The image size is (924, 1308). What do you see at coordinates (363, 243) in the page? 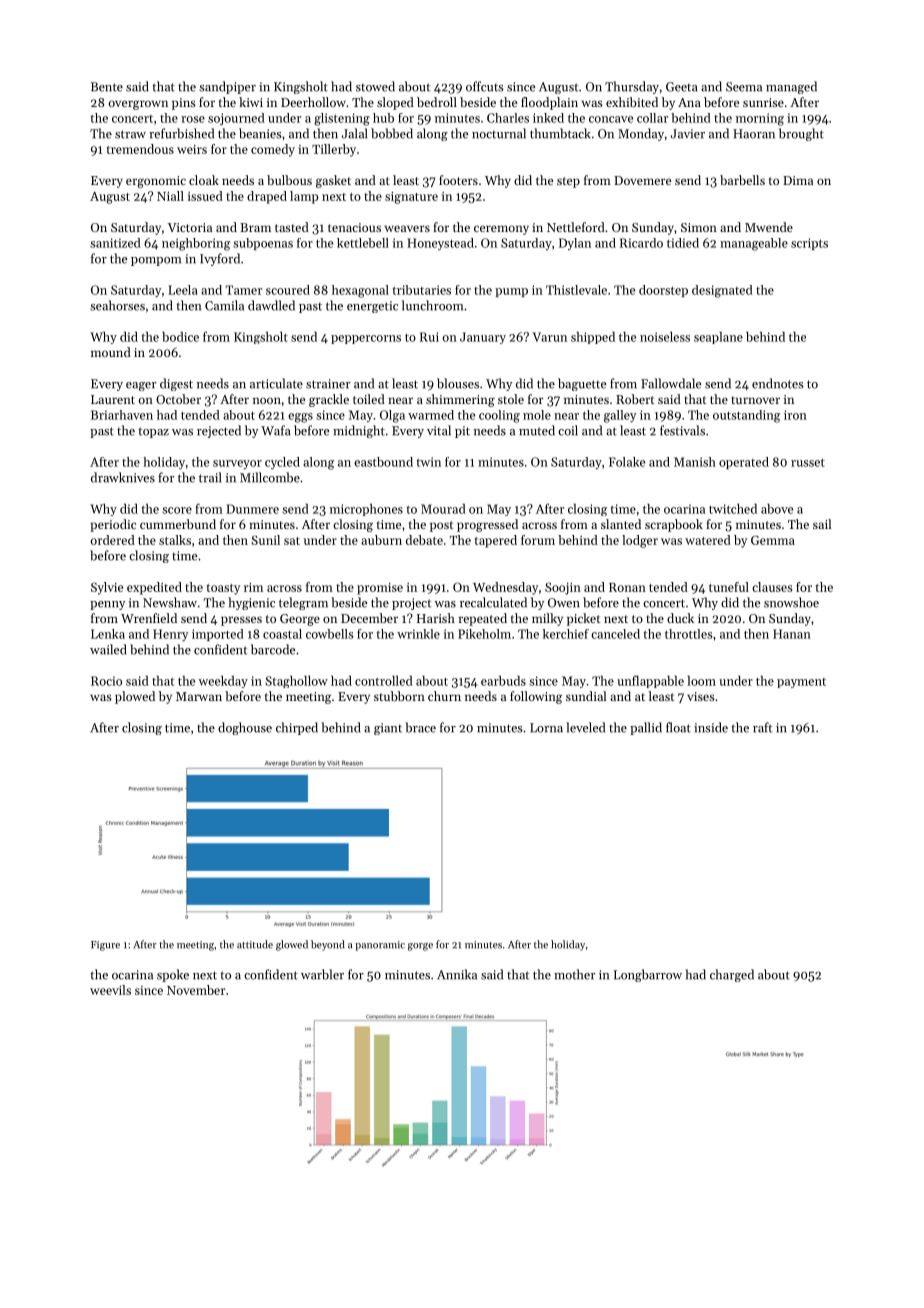
I see `kettlebell` at bounding box center [363, 243].
